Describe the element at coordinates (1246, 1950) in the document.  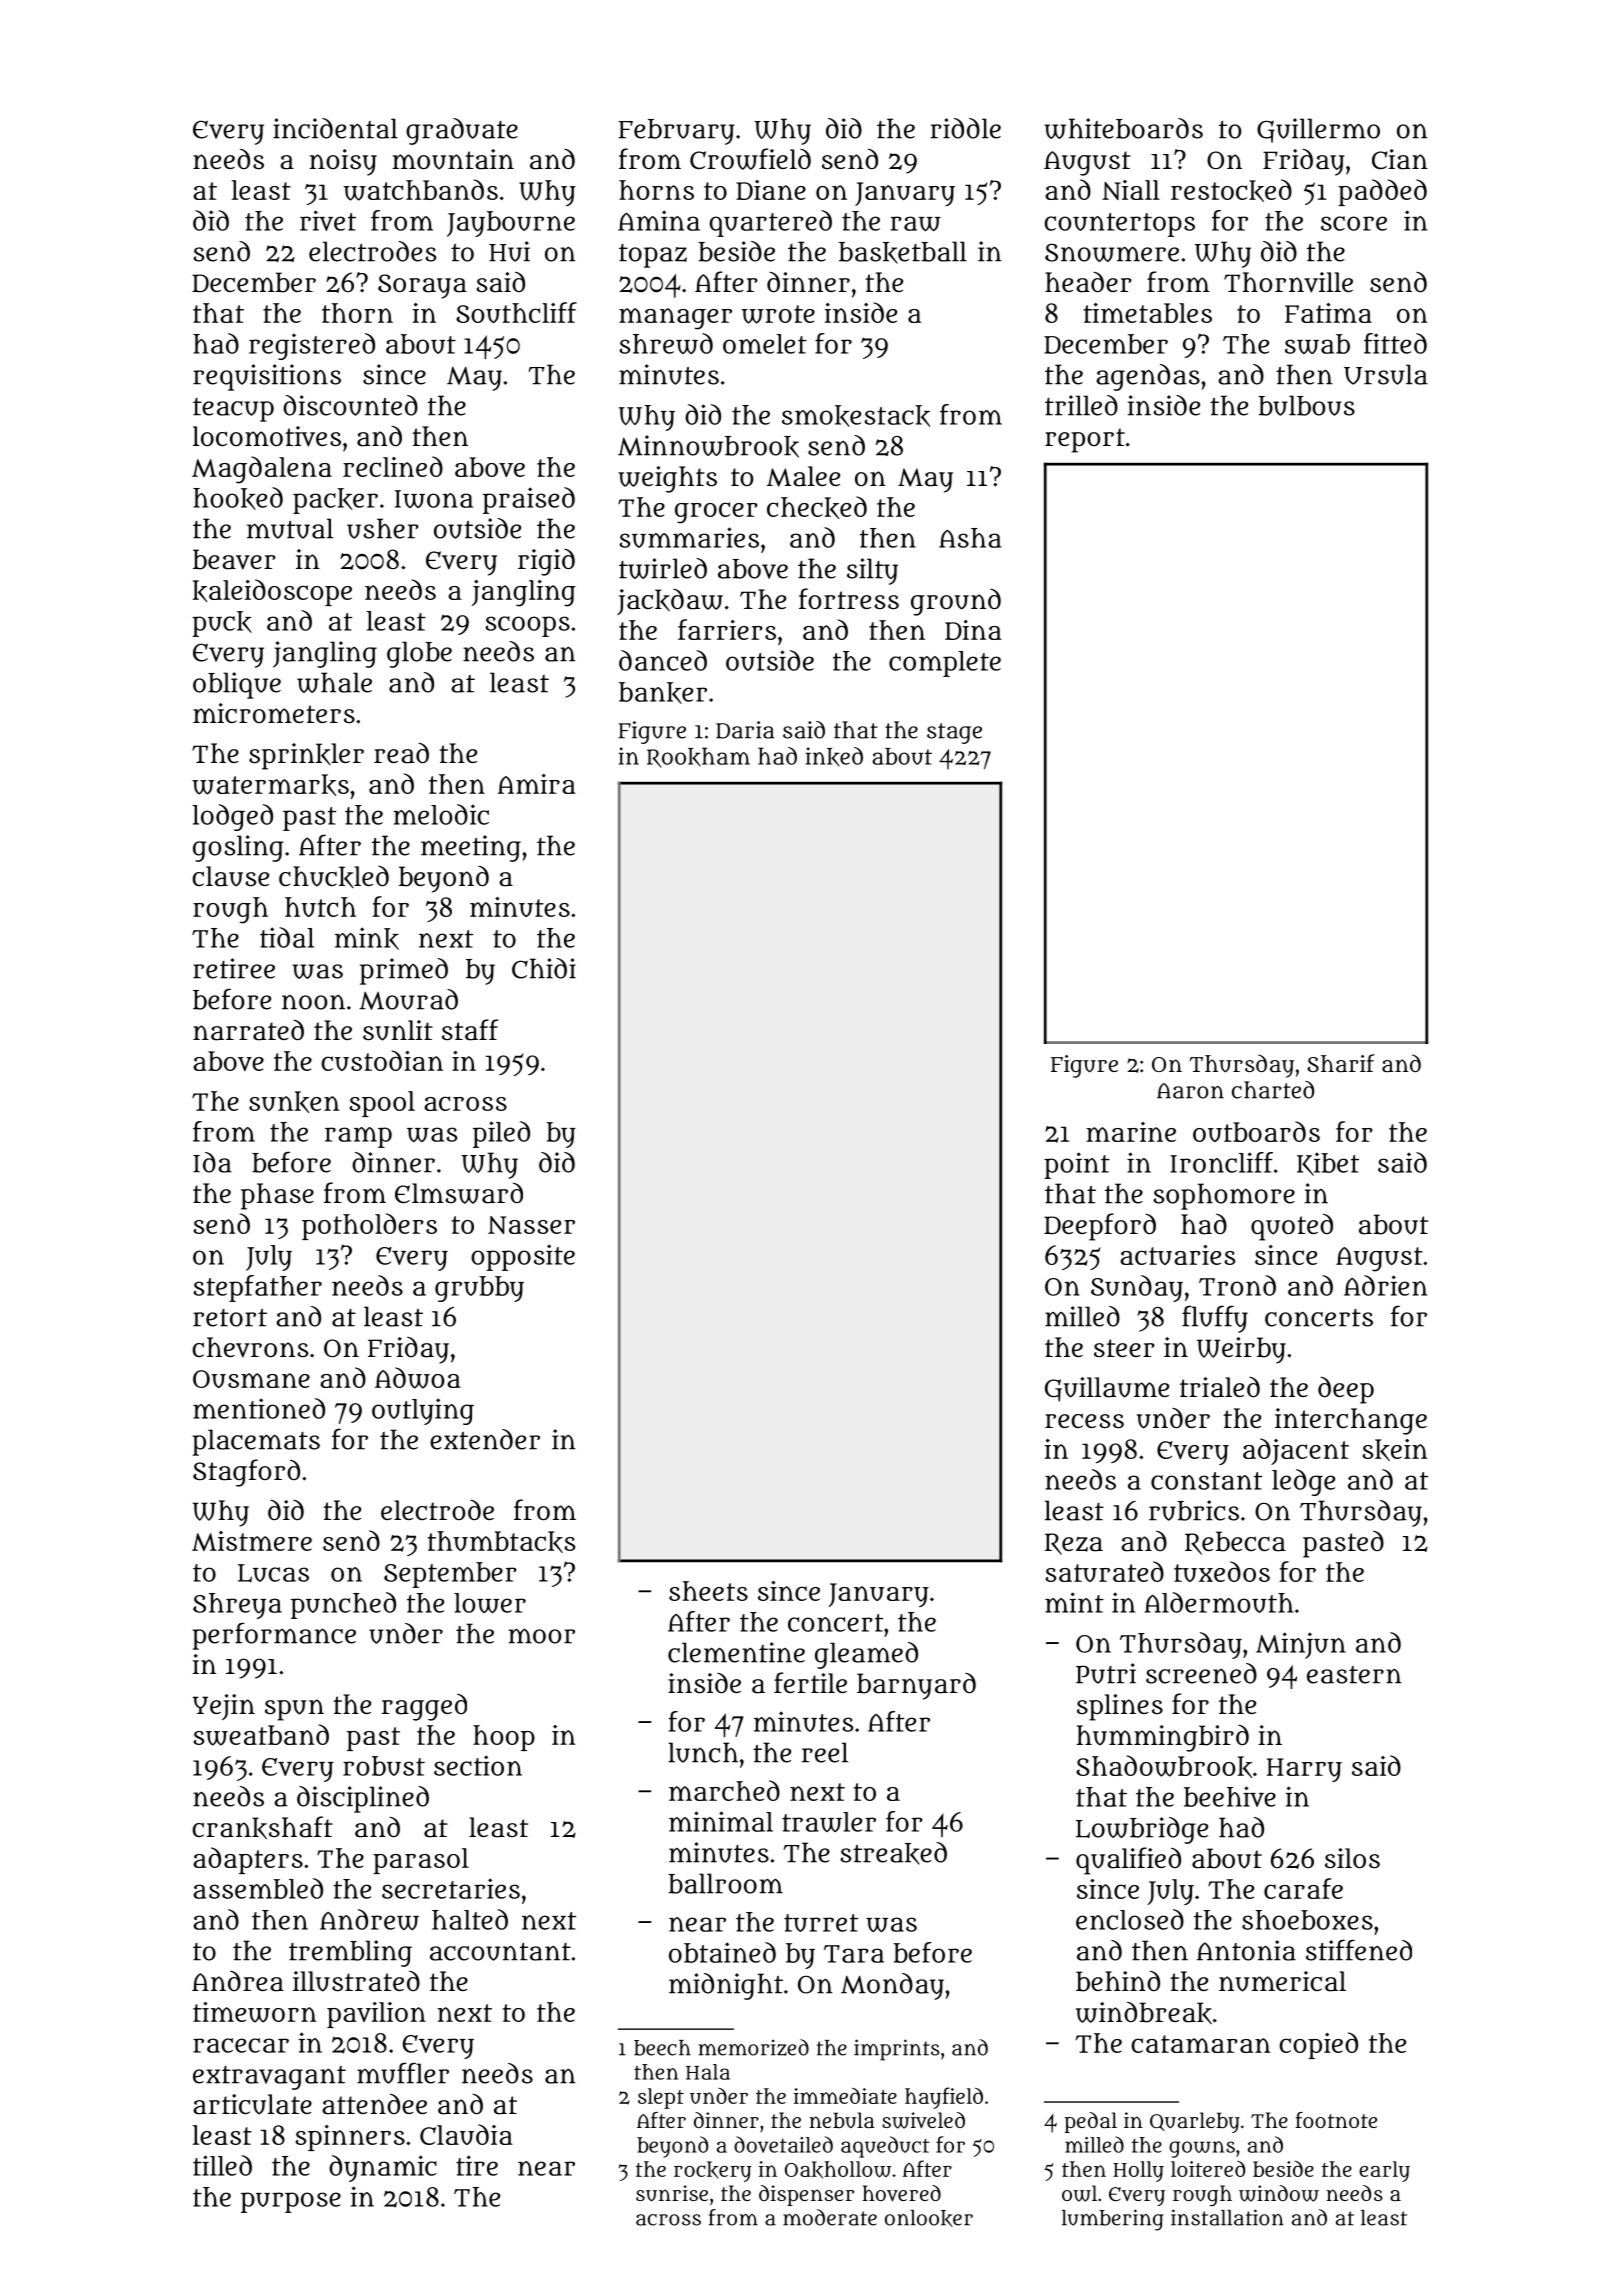
I see `Antonia` at that location.
